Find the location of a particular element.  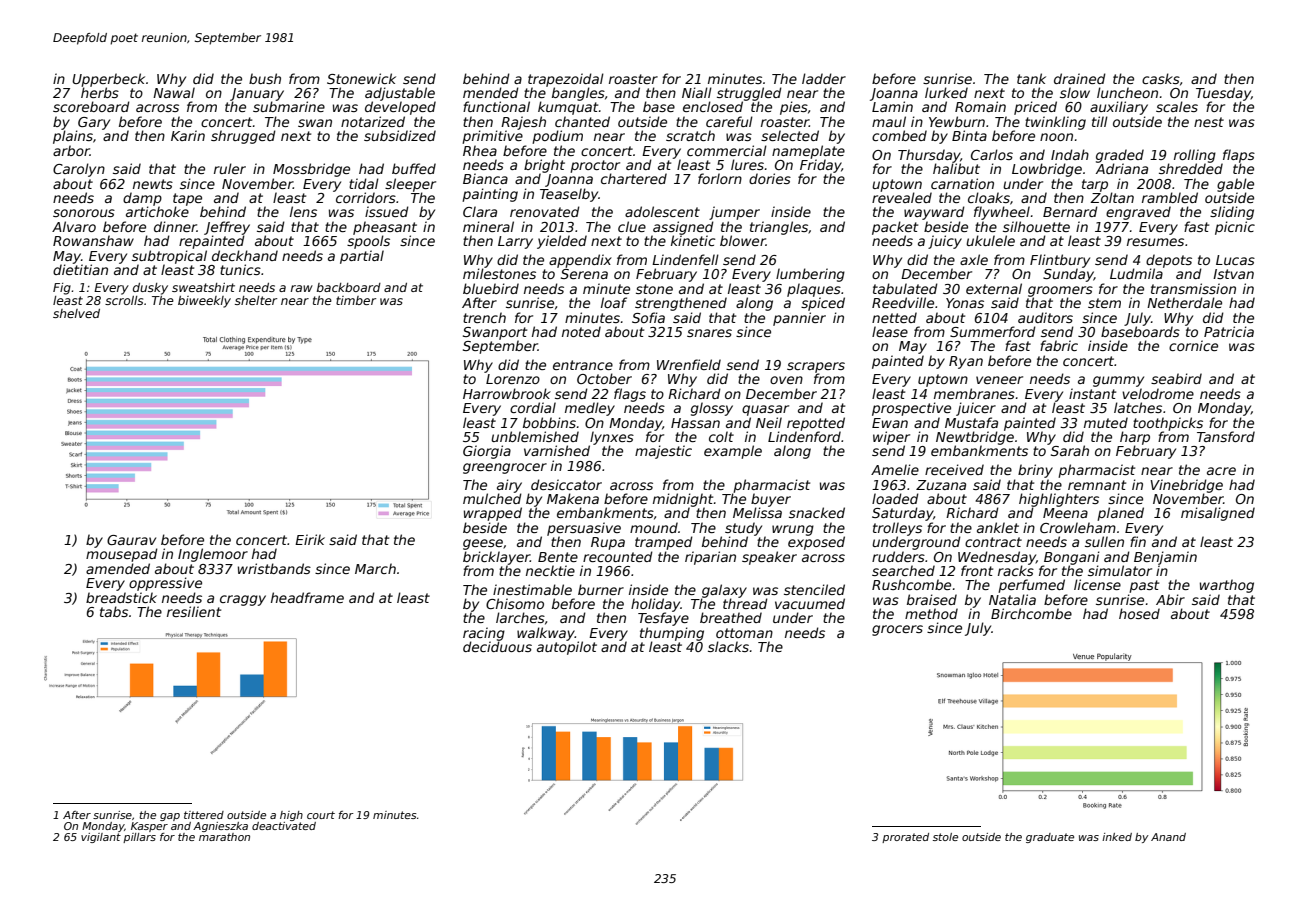

bush is located at coordinates (265, 78).
